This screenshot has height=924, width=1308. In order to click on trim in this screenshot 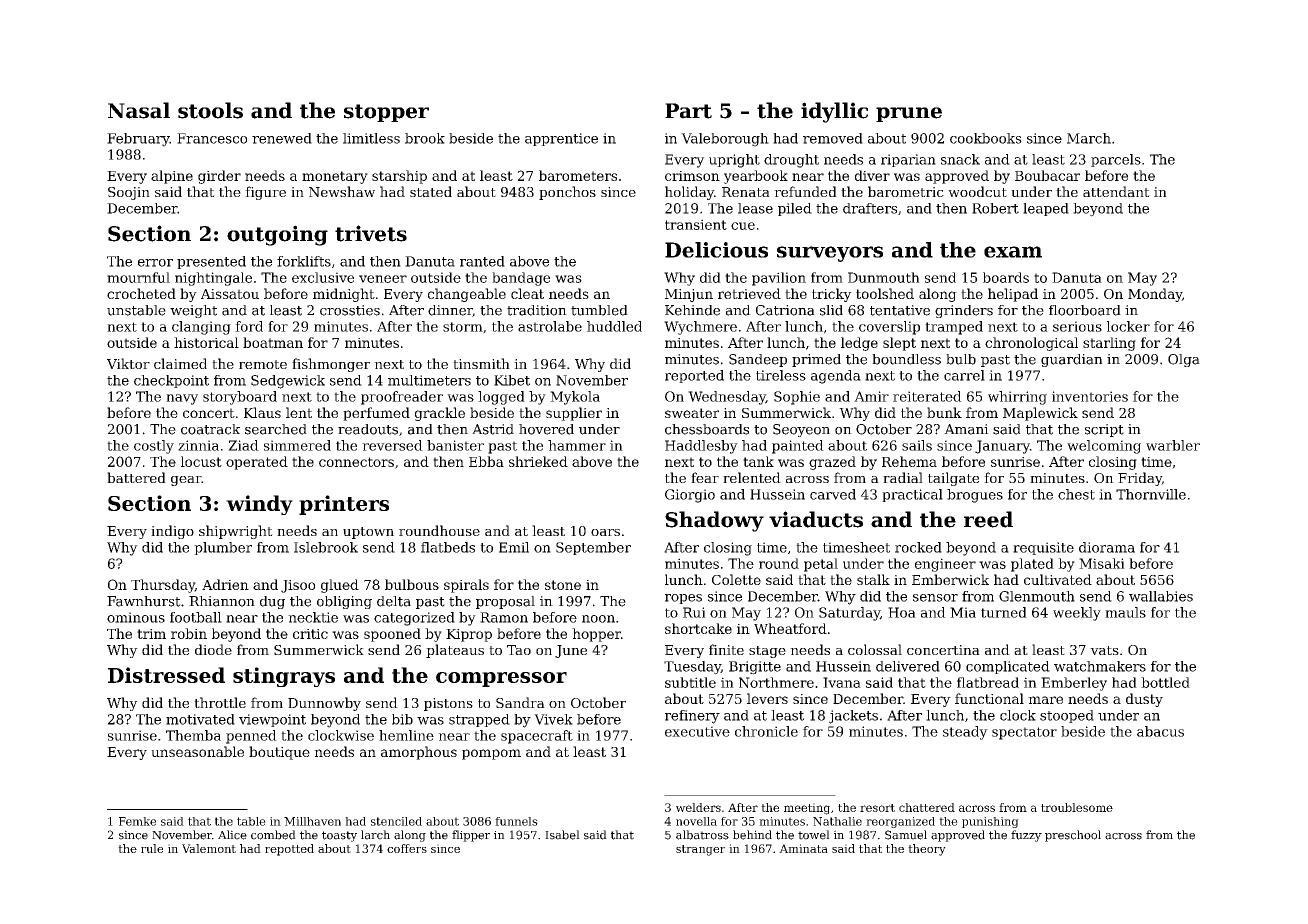, I will do `click(151, 634)`.
